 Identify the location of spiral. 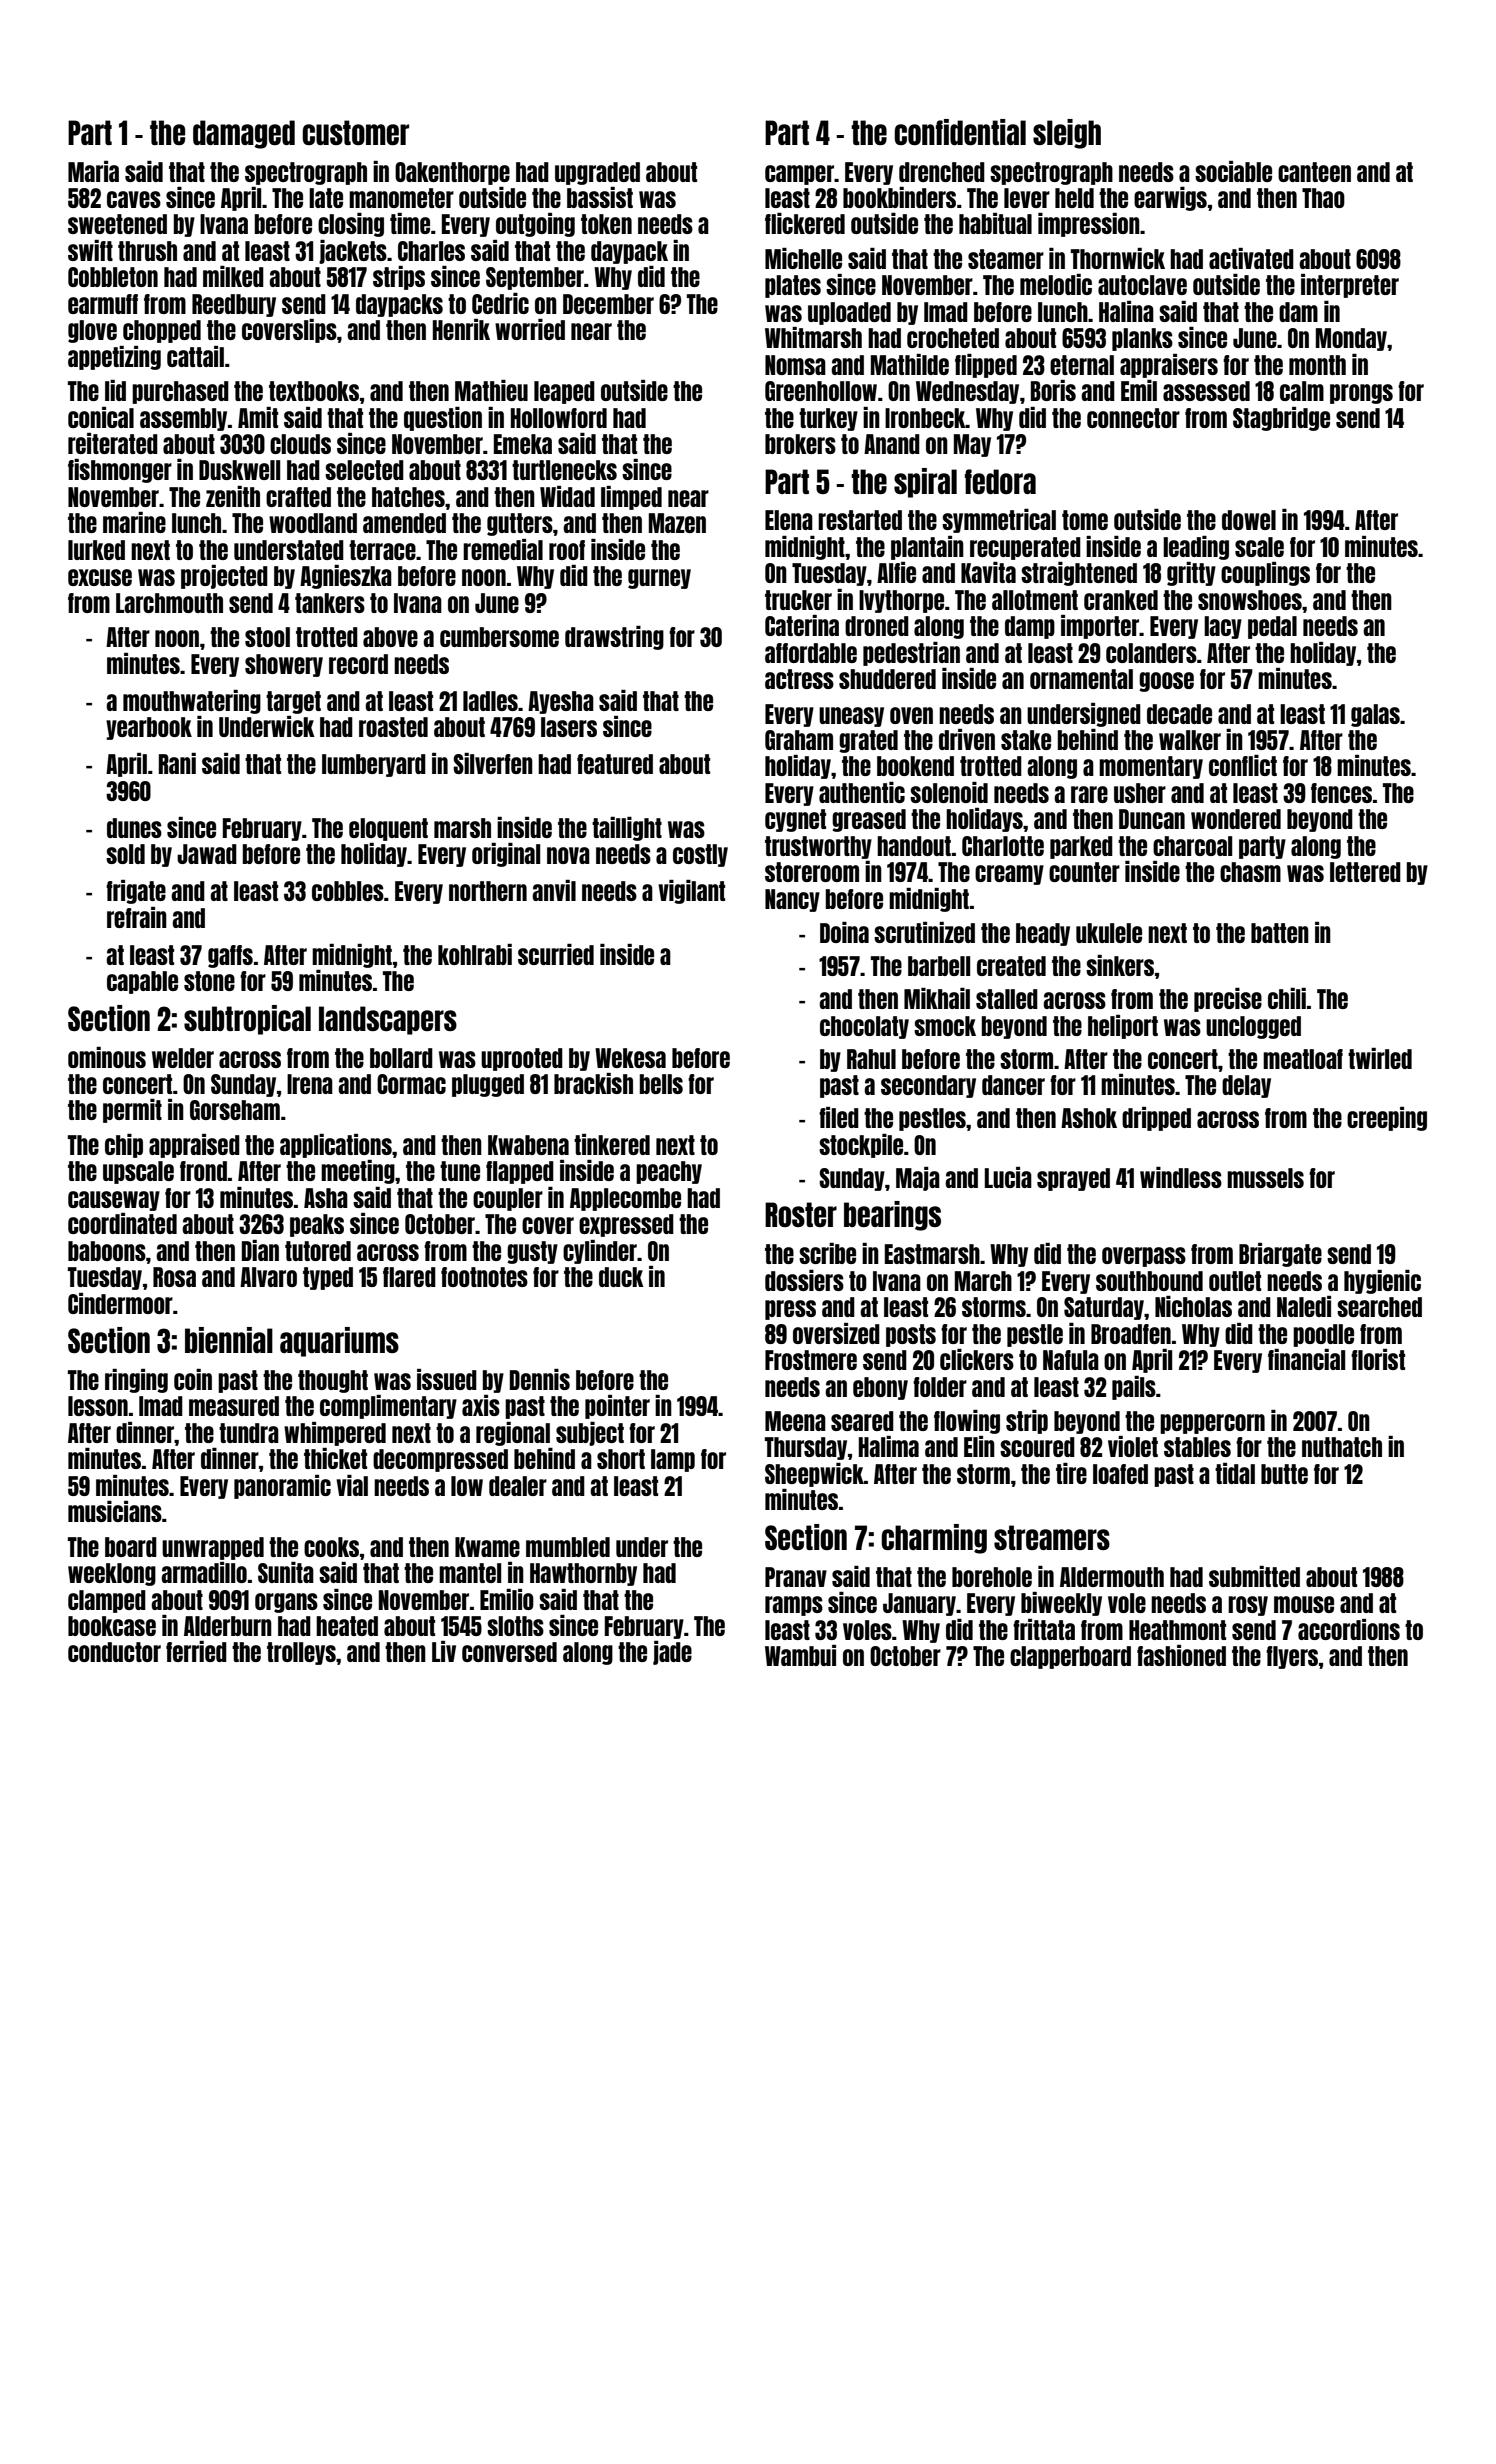
(925, 483).
